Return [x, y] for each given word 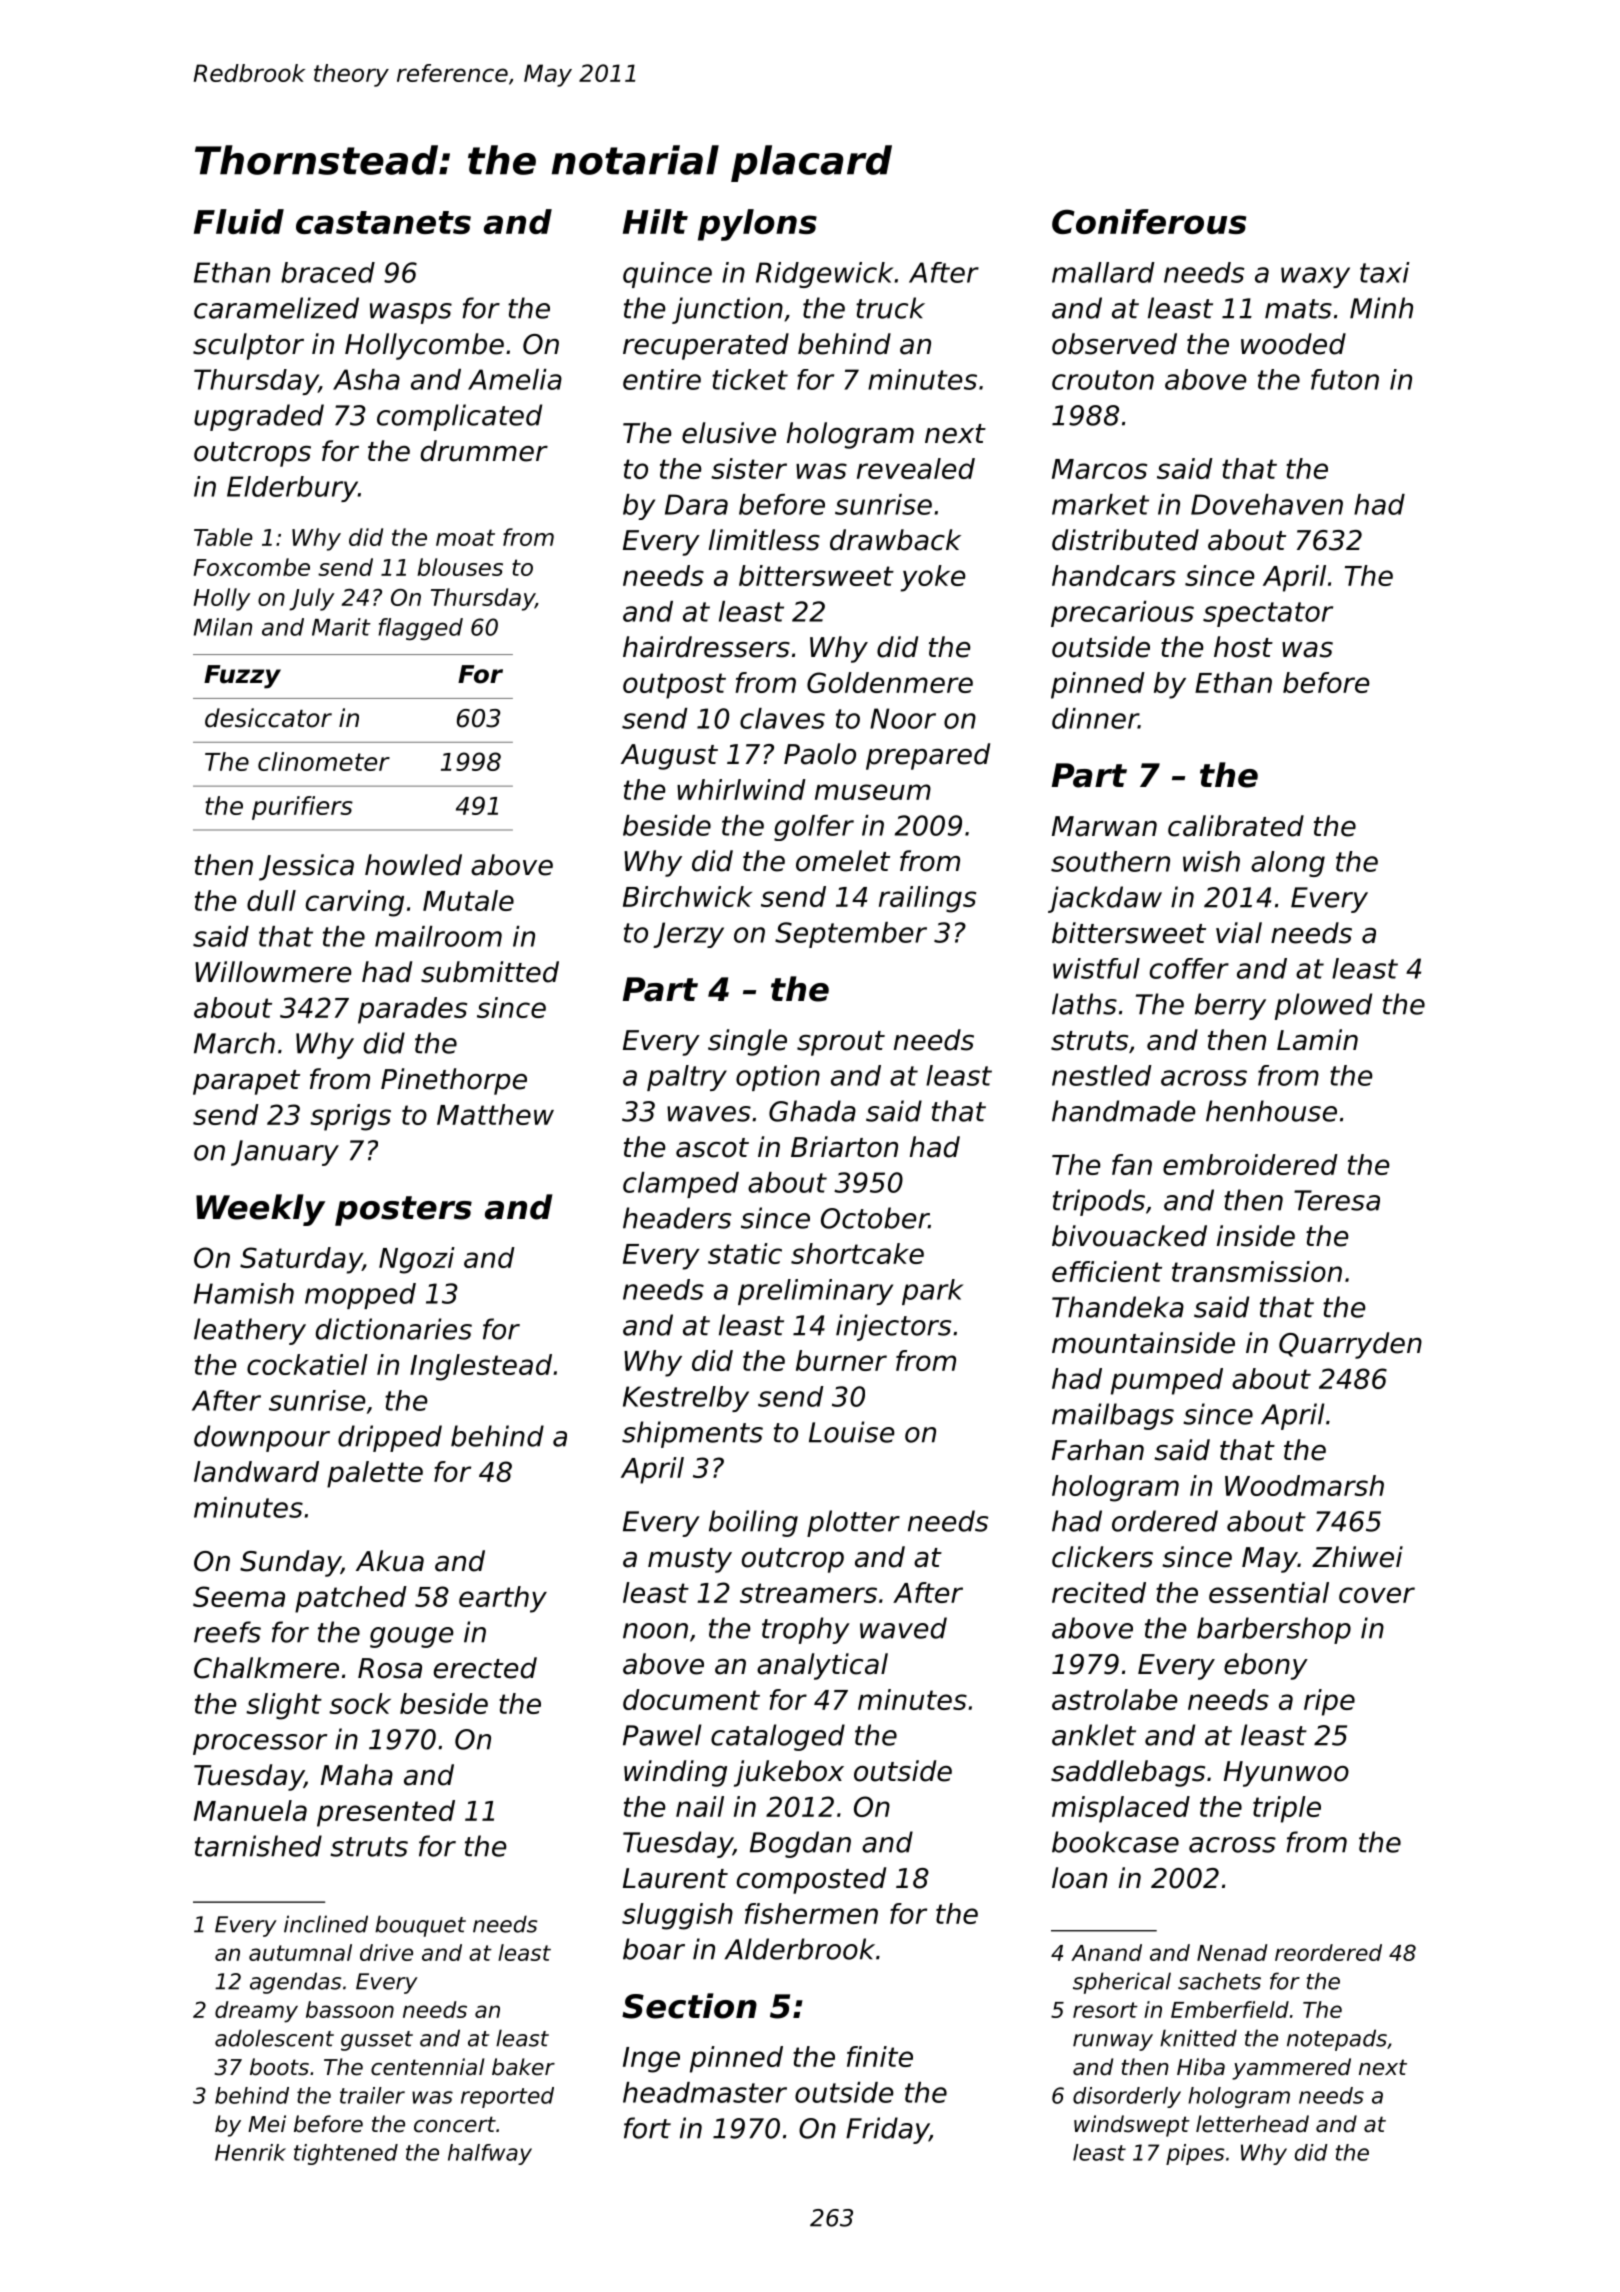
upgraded [259, 417]
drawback [895, 540]
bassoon [350, 2009]
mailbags [1113, 1416]
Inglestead [481, 1367]
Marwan [1104, 826]
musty [690, 1560]
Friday [887, 2130]
